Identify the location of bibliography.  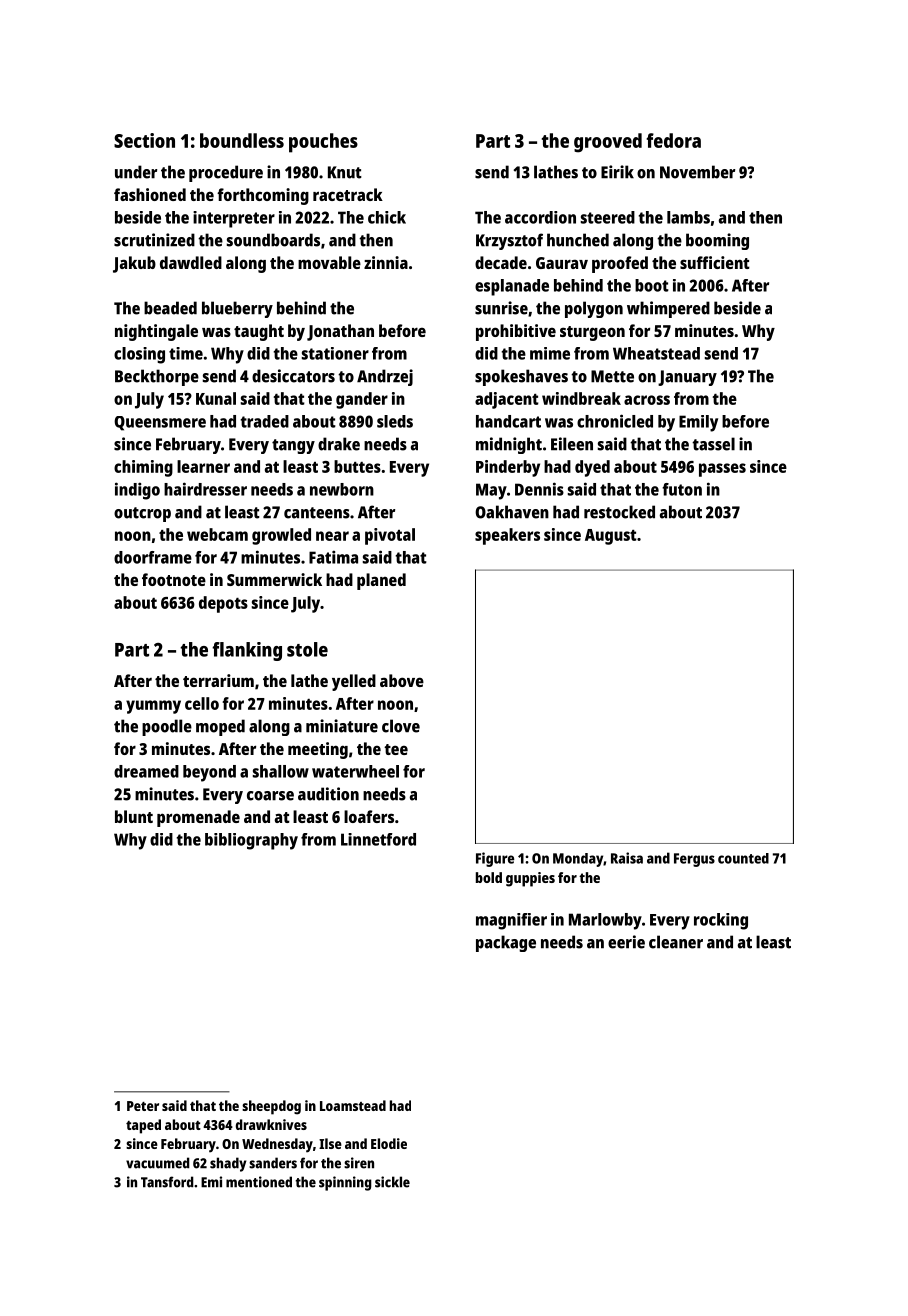
(251, 841).
